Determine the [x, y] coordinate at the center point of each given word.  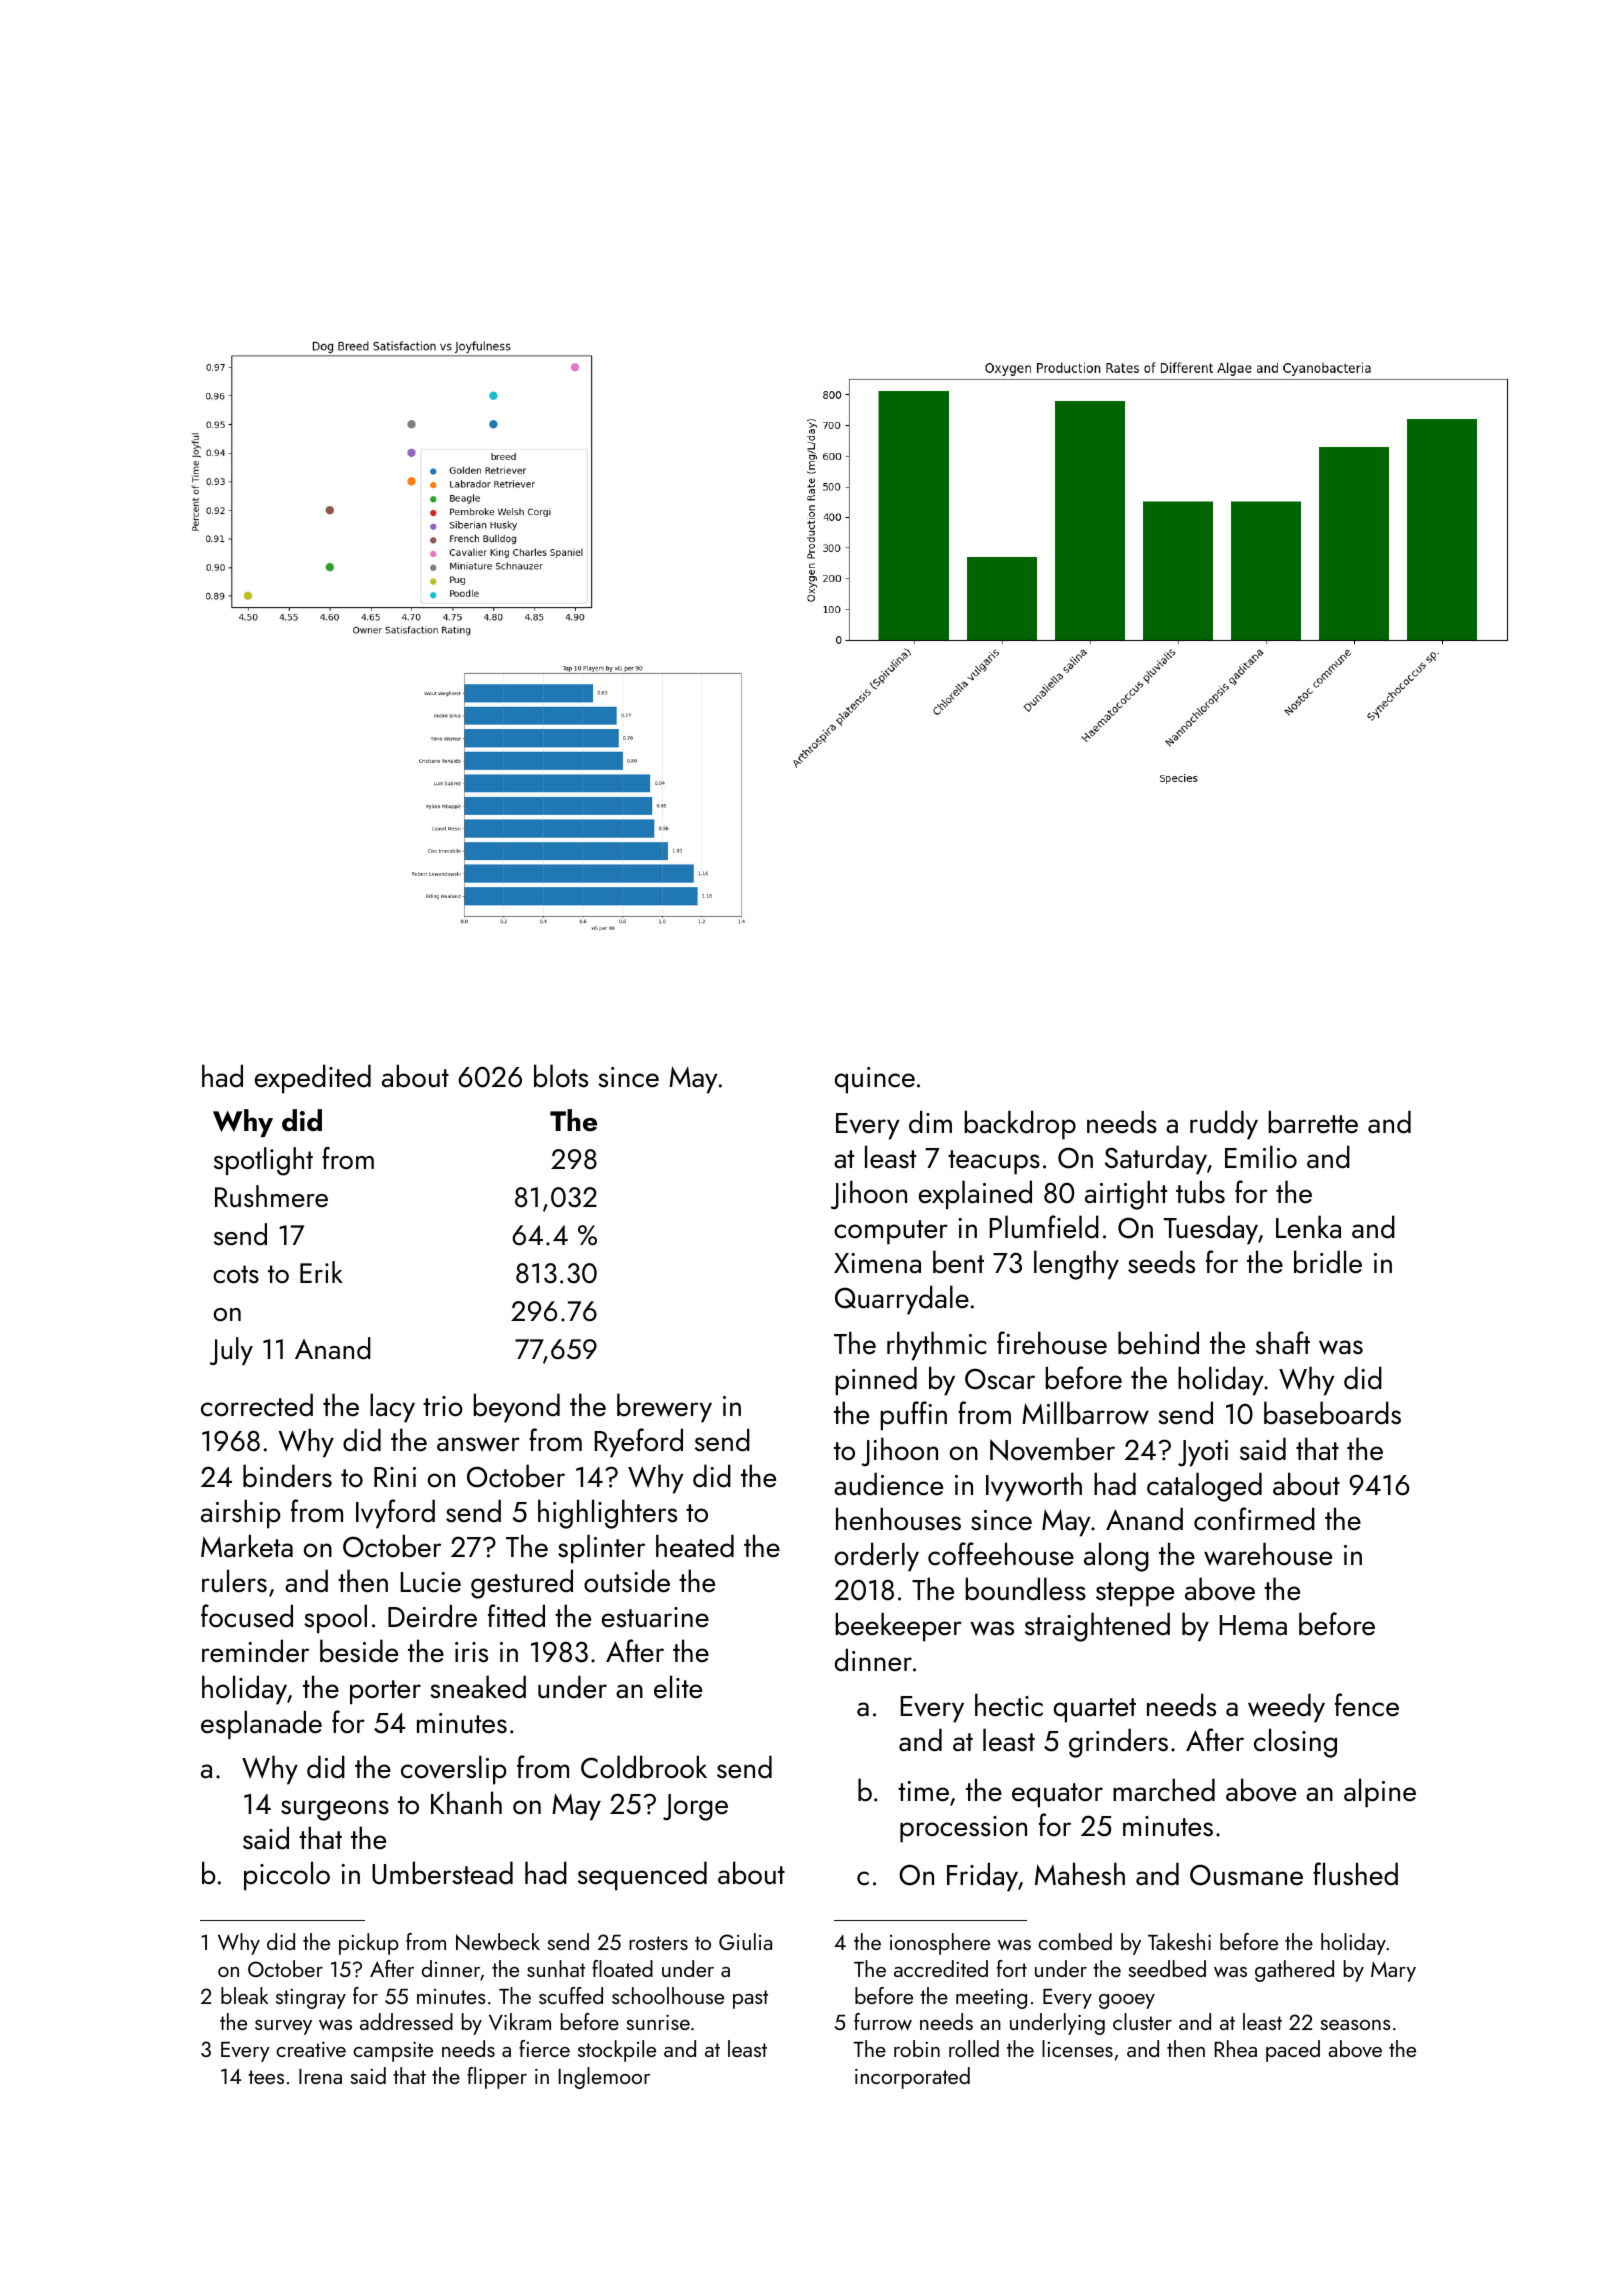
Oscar [1000, 1379]
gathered [1294, 1971]
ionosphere [940, 1944]
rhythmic [936, 1346]
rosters [658, 1943]
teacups [994, 1162]
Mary [1393, 1972]
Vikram [520, 2021]
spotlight [263, 1161]
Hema [1253, 1625]
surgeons [335, 1810]
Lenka [1308, 1227]
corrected [257, 1405]
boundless [1025, 1589]
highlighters [607, 1514]
